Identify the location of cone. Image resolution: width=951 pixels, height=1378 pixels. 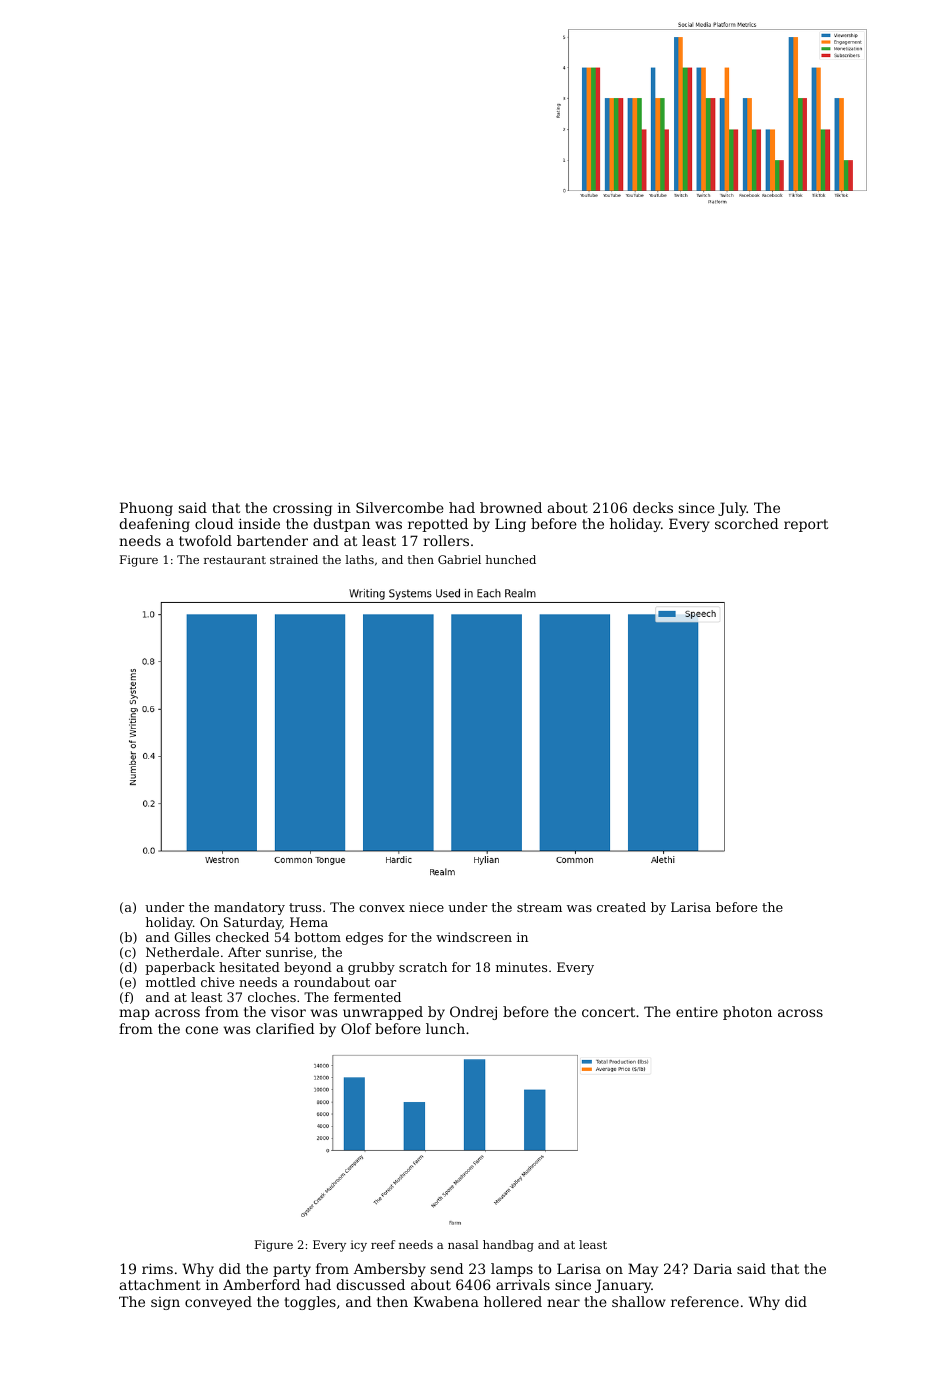
(201, 1030).
